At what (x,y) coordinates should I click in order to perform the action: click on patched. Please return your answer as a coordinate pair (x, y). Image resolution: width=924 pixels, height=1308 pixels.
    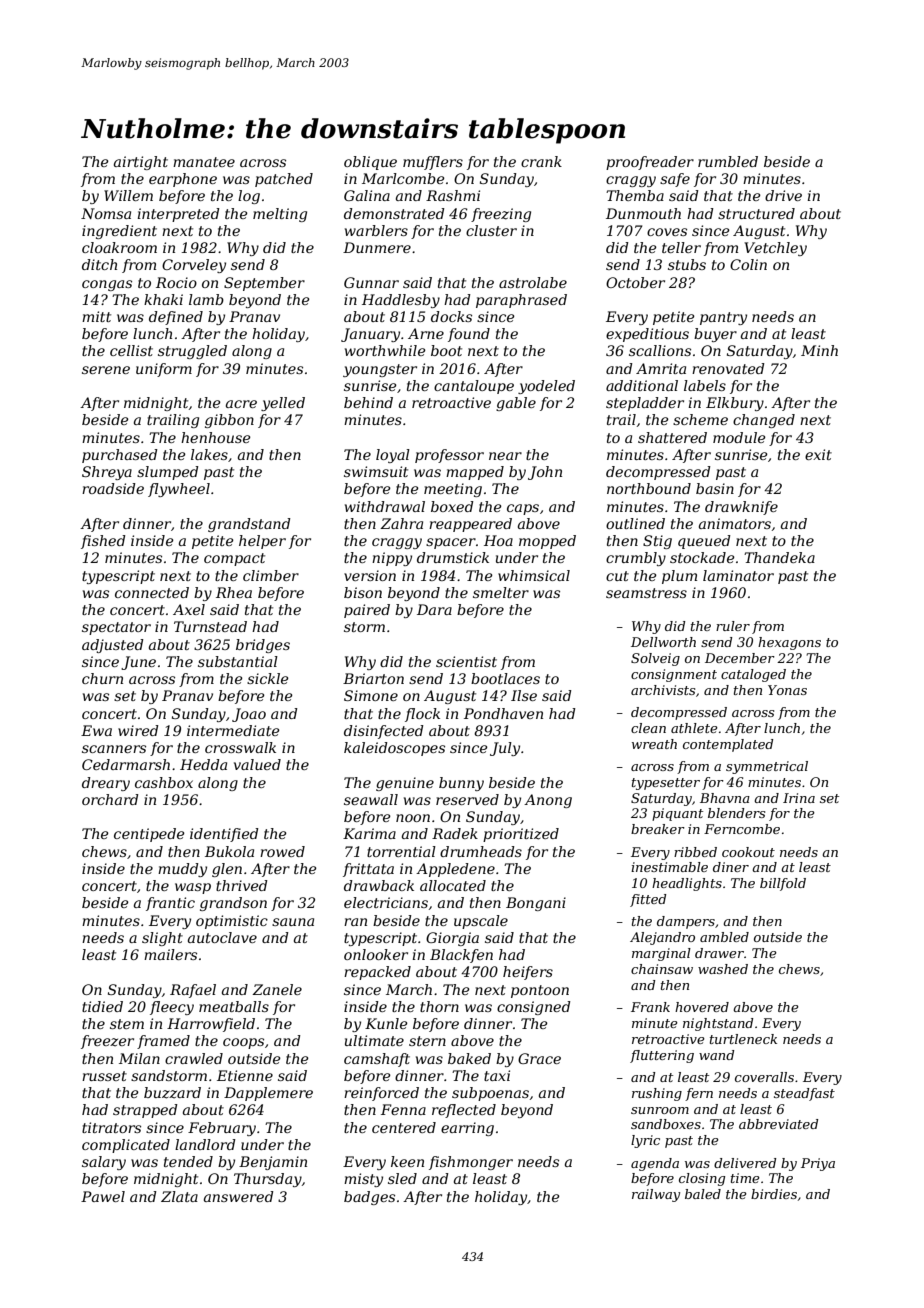
    Looking at the image, I should click on (284, 180).
